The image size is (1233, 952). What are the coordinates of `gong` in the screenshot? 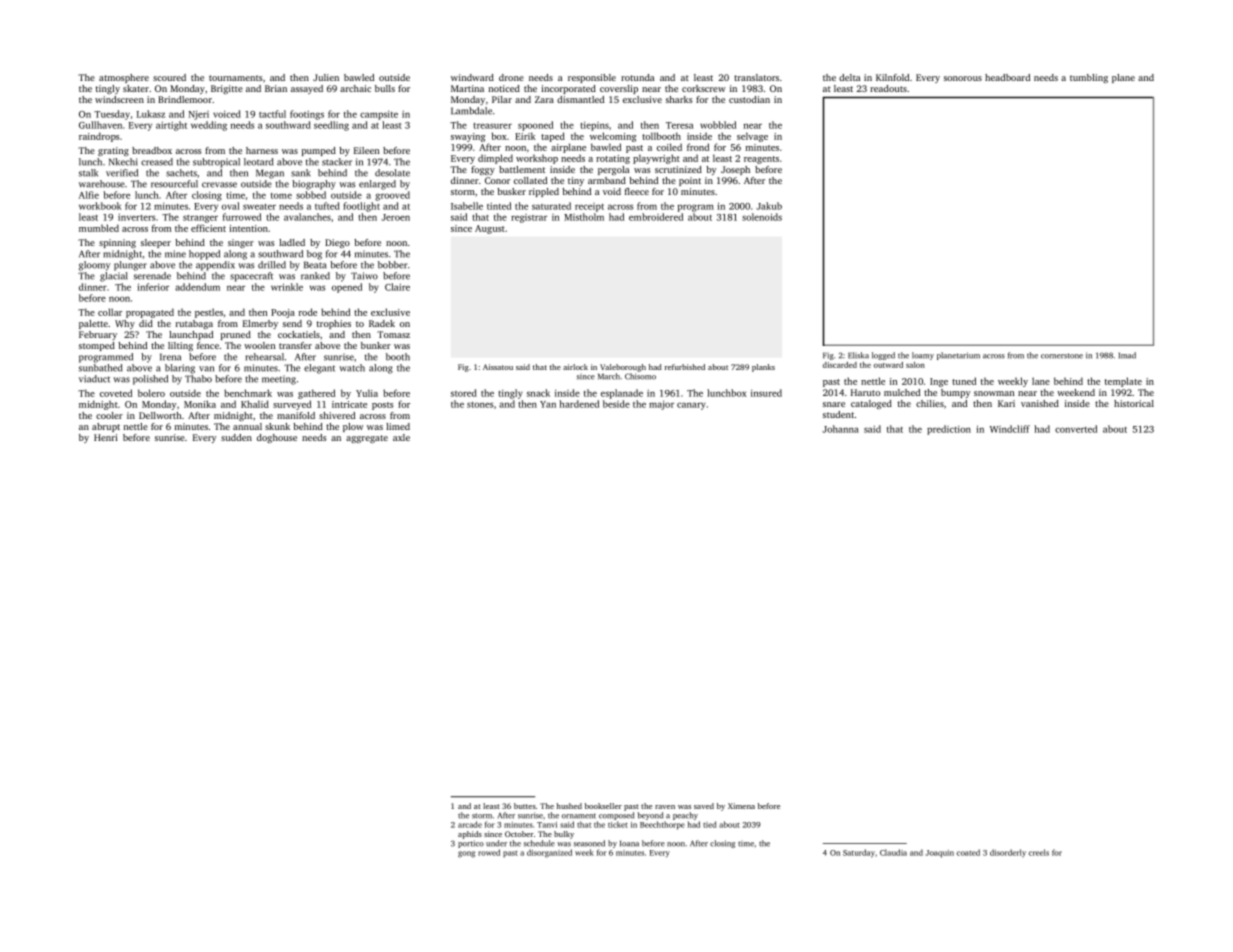 It's located at (466, 854).
